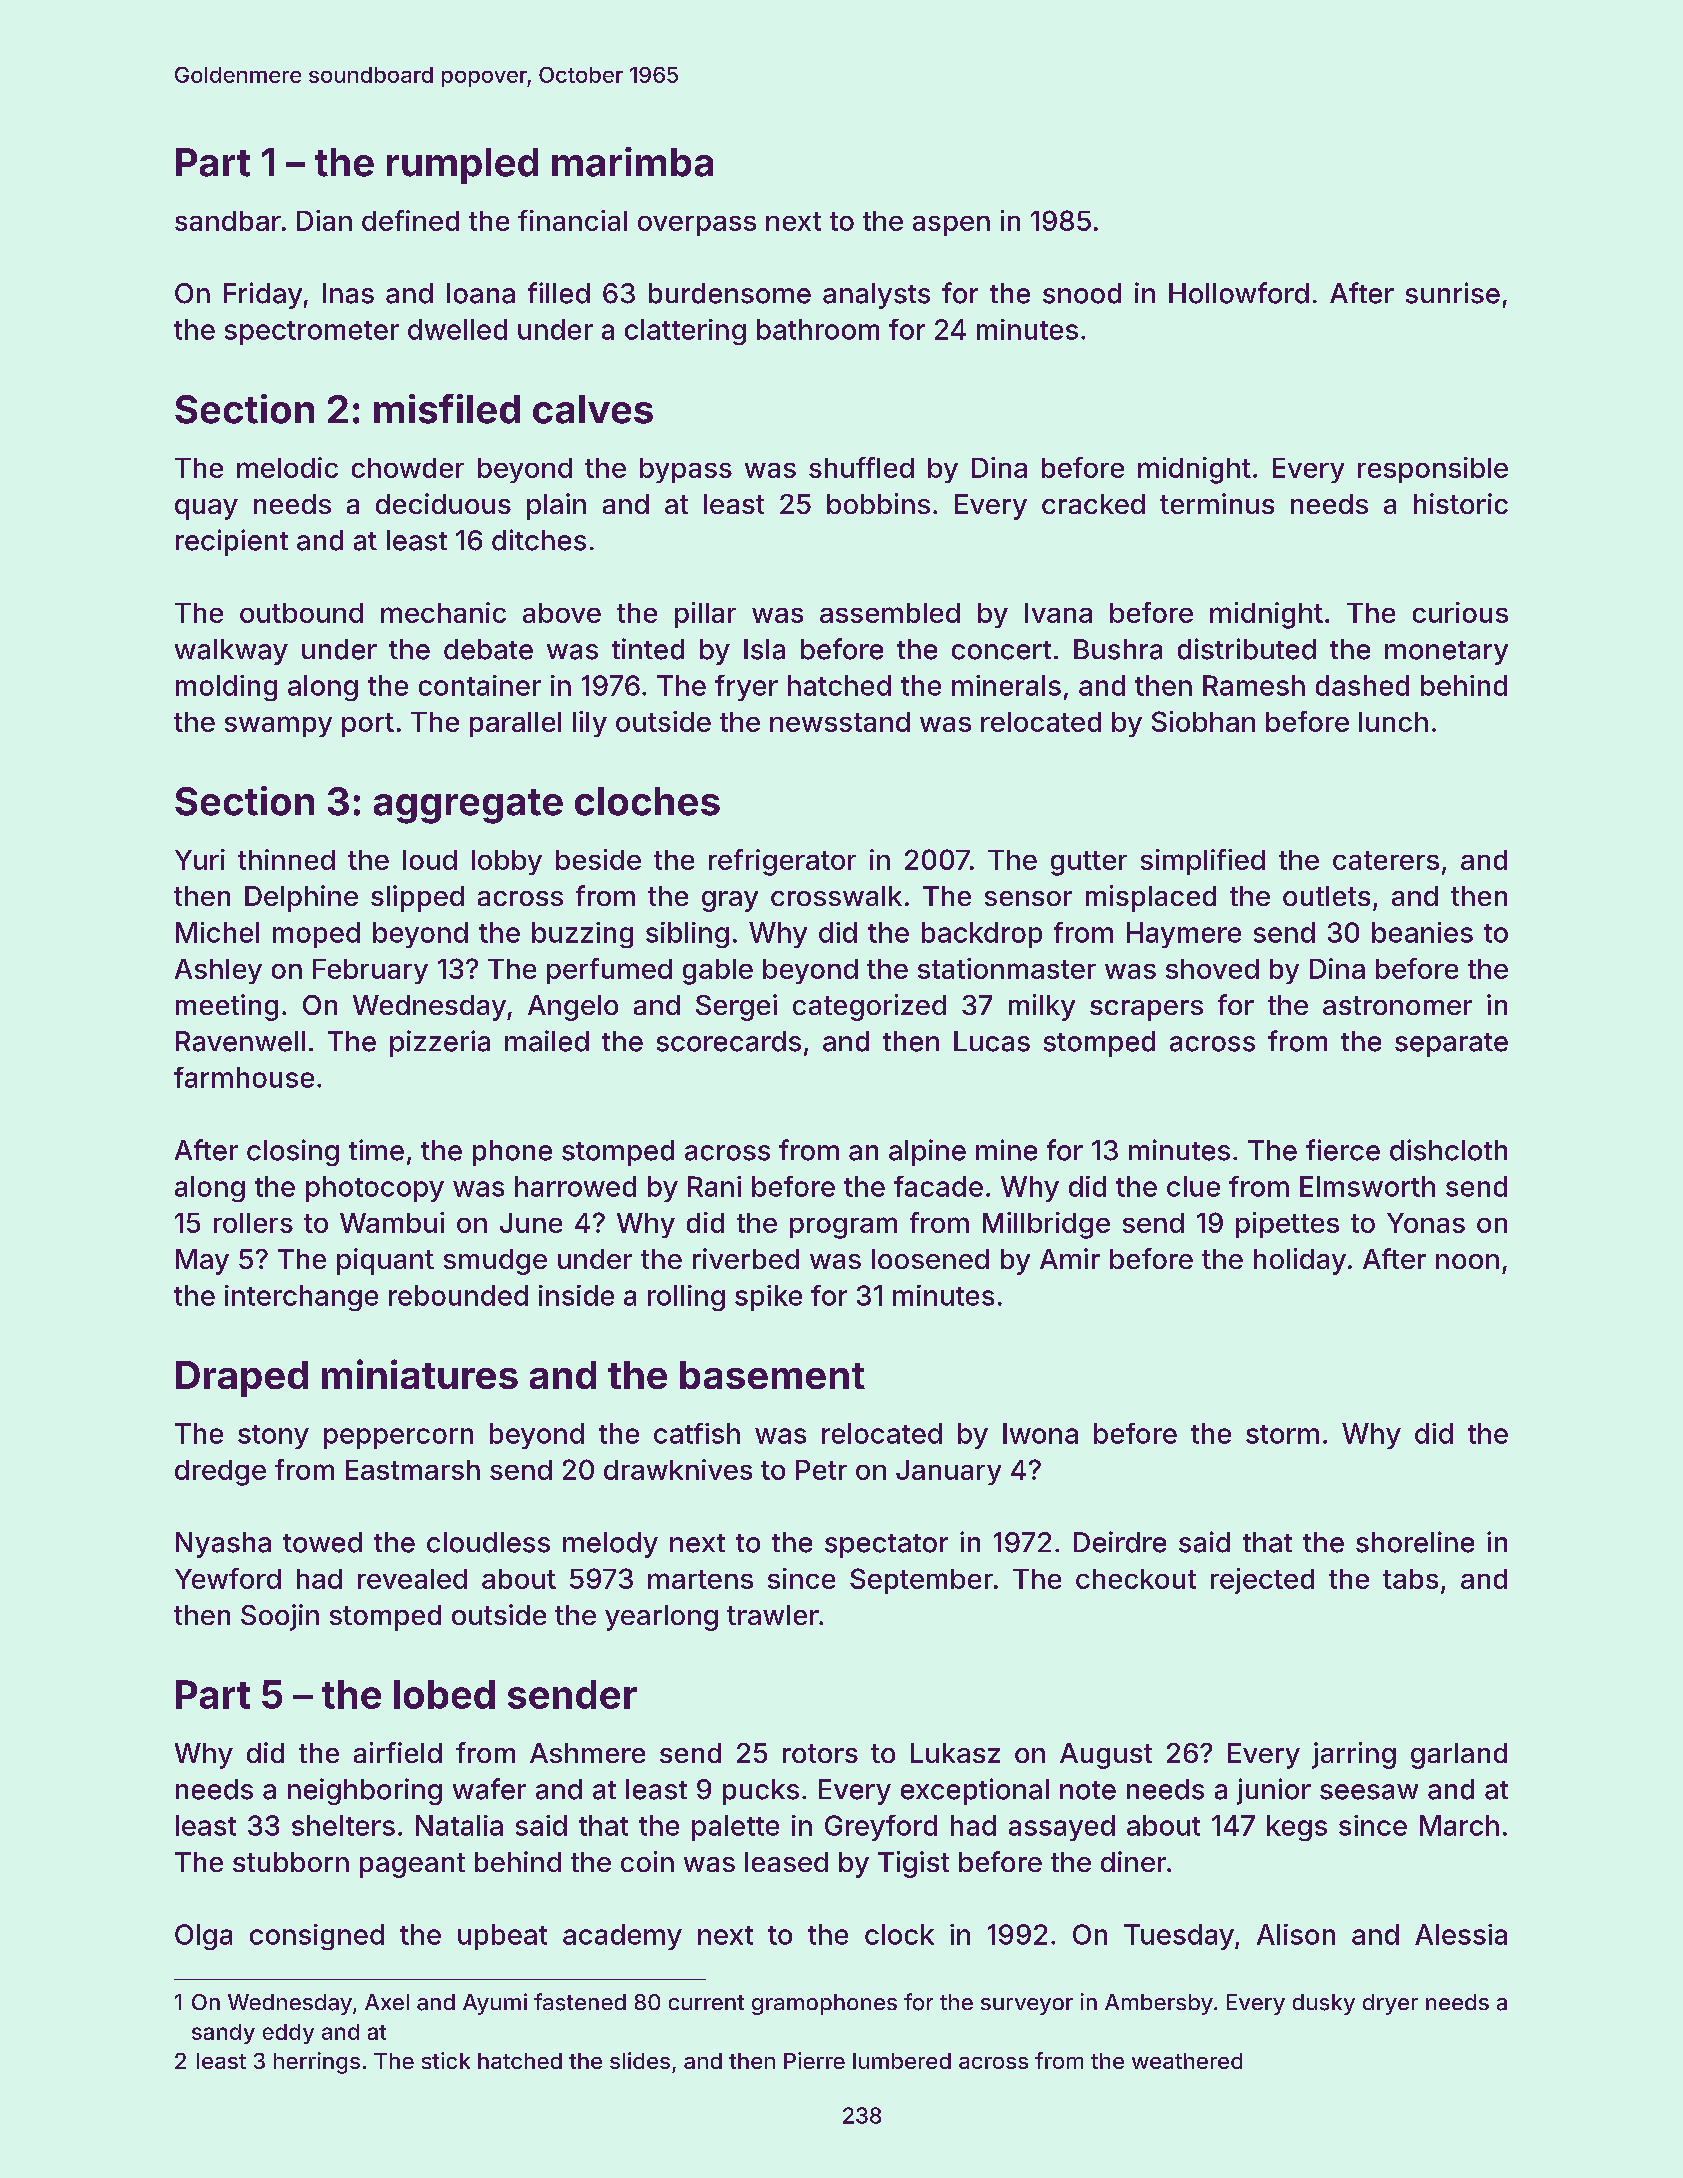 The height and width of the image is (2178, 1683). Describe the element at coordinates (443, 612) in the image. I see `mechanic` at that location.
